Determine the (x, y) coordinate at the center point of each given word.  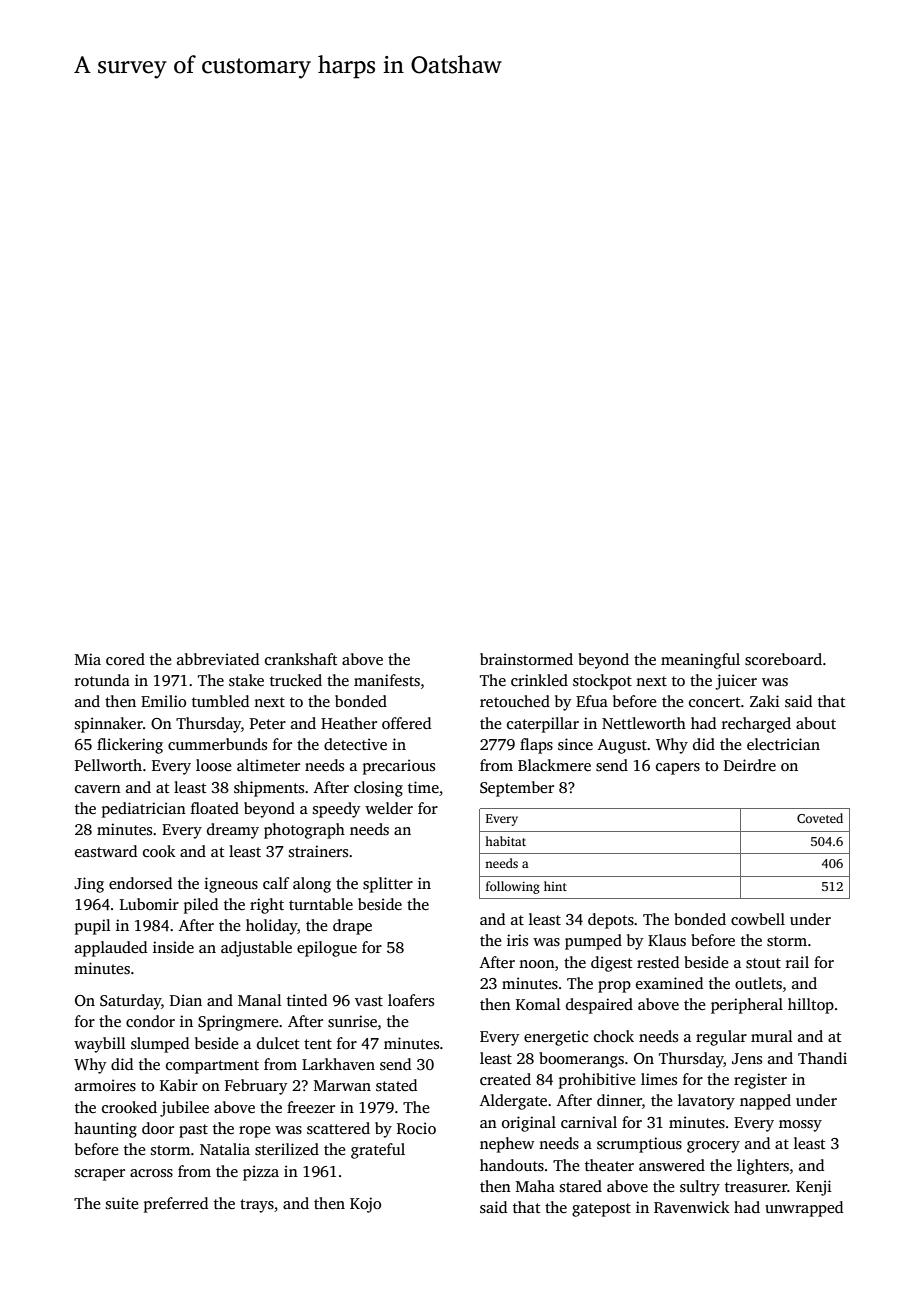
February (256, 1087)
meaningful (700, 661)
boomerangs (581, 1060)
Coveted (820, 818)
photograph (304, 831)
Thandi (822, 1058)
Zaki (765, 701)
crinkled (539, 680)
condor (150, 1021)
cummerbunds (217, 744)
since (575, 744)
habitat (505, 841)
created (505, 1079)
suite (122, 1203)
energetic (556, 1038)
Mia (88, 659)
